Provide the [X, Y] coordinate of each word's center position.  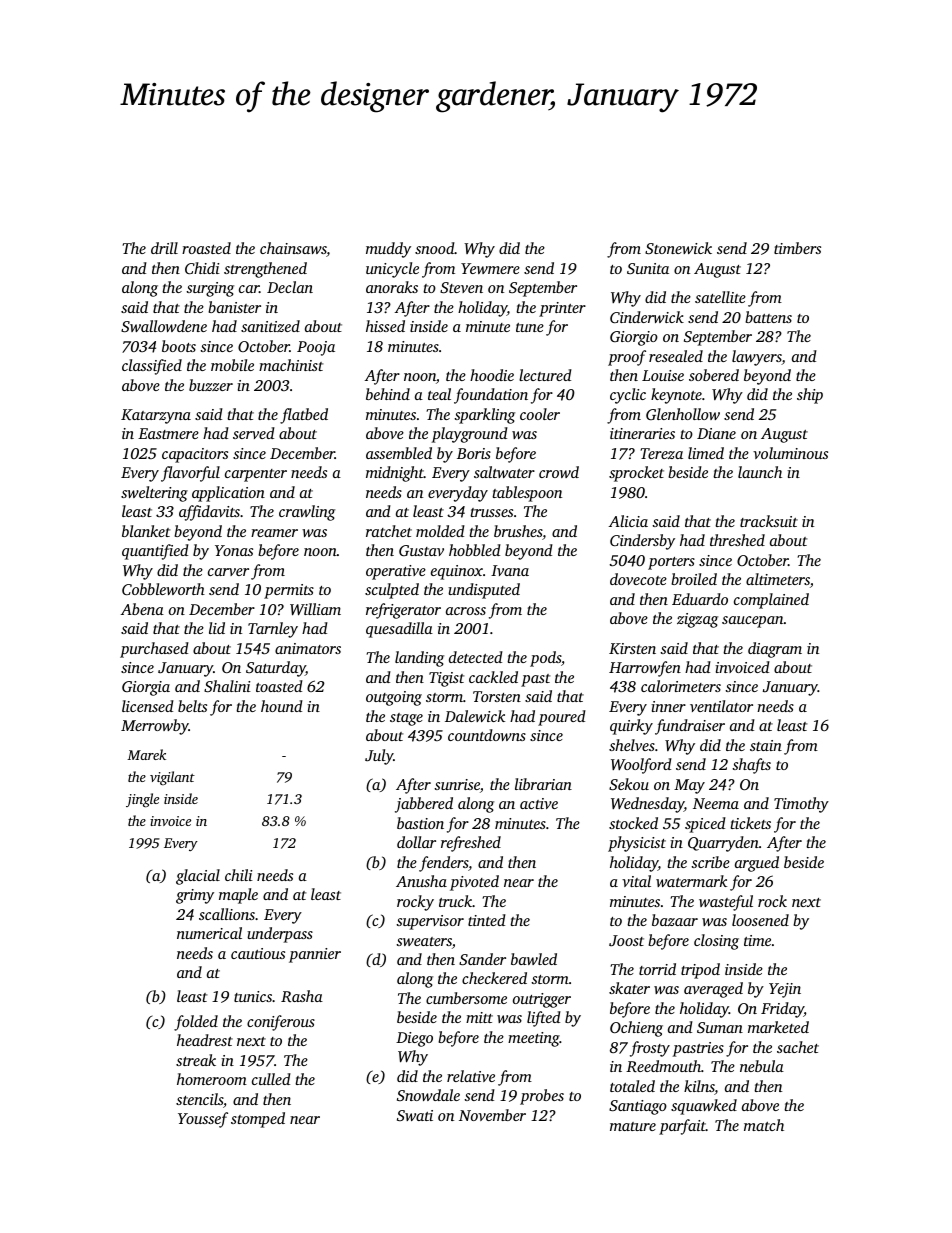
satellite [720, 297]
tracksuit [769, 521]
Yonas [234, 550]
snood [435, 248]
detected [476, 657]
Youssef [203, 1120]
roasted [206, 248]
